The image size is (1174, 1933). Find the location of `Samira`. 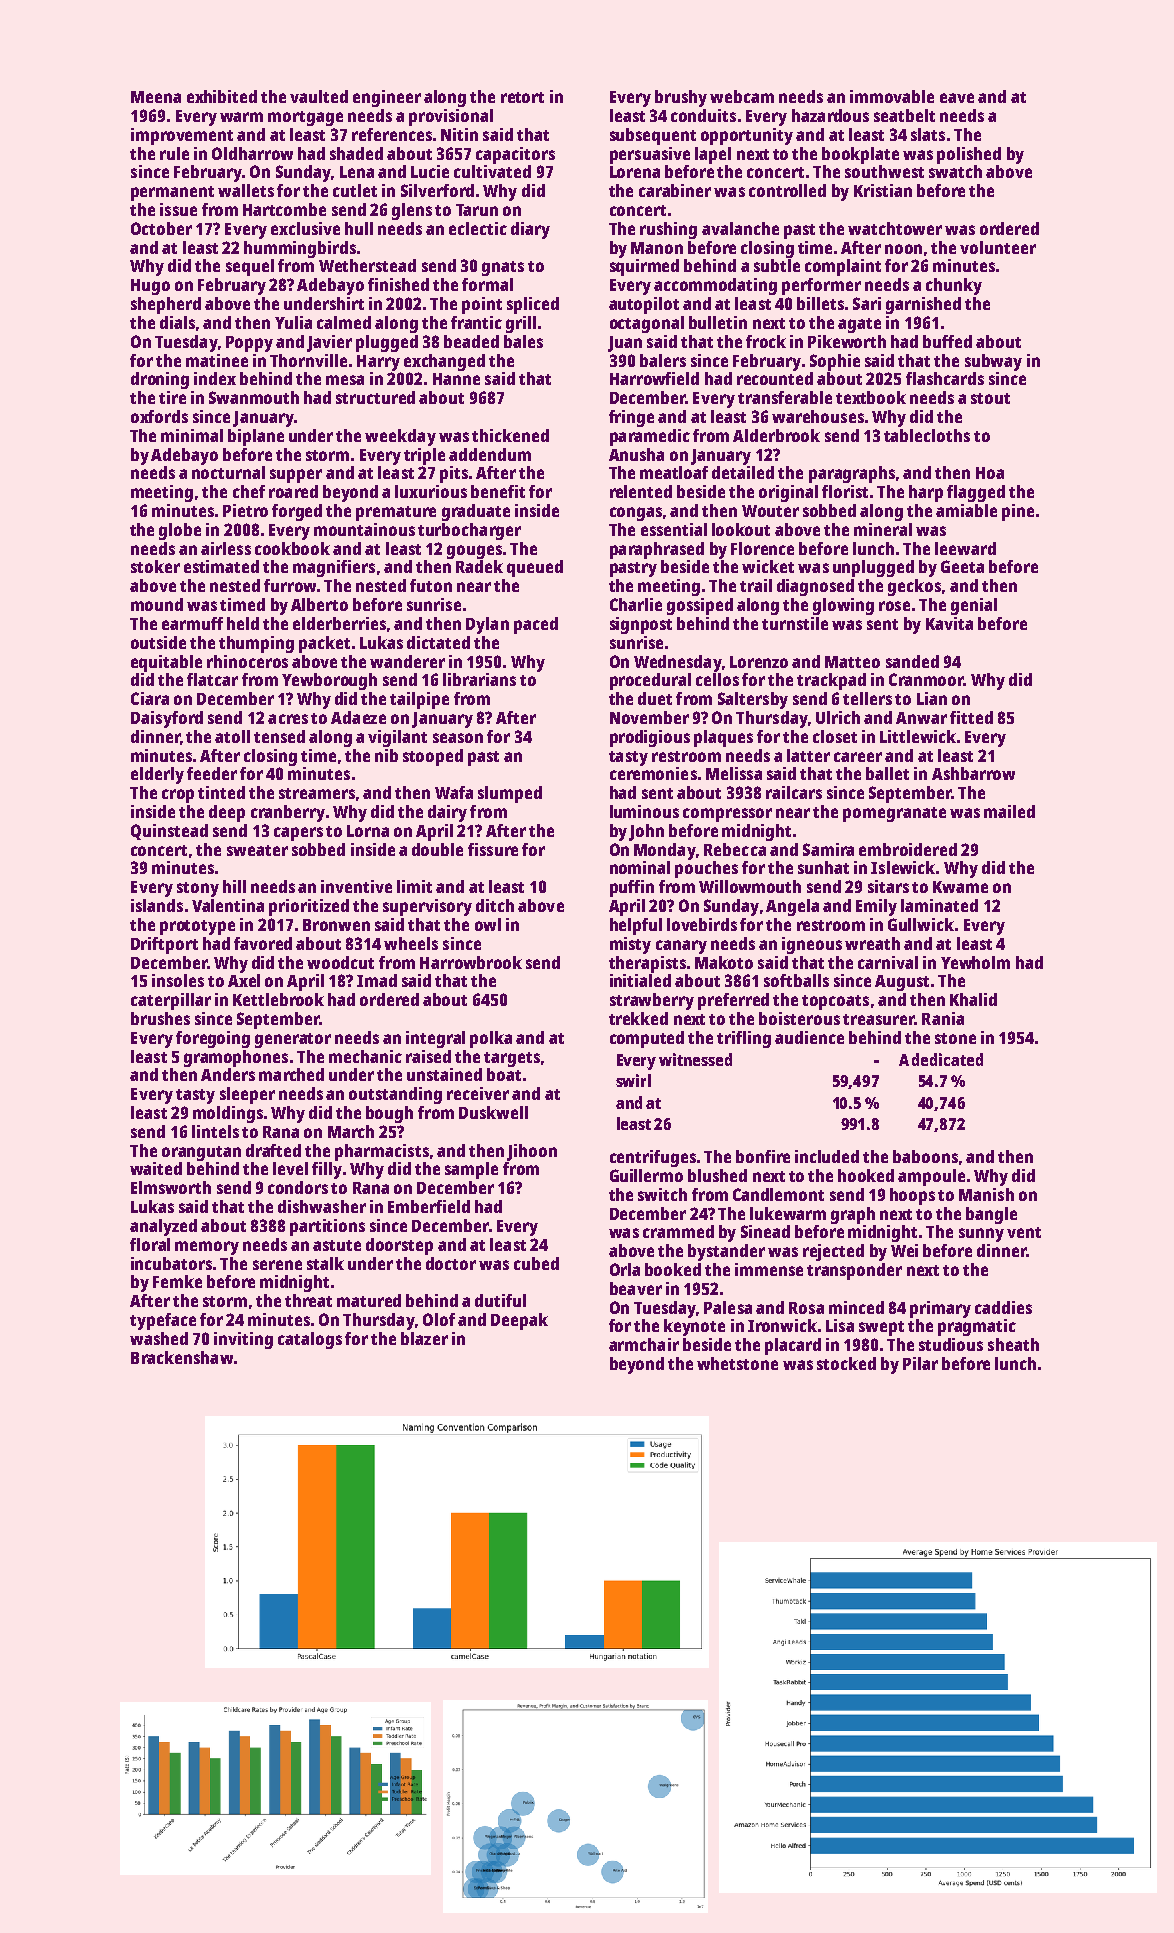

Samira is located at coordinates (828, 849).
